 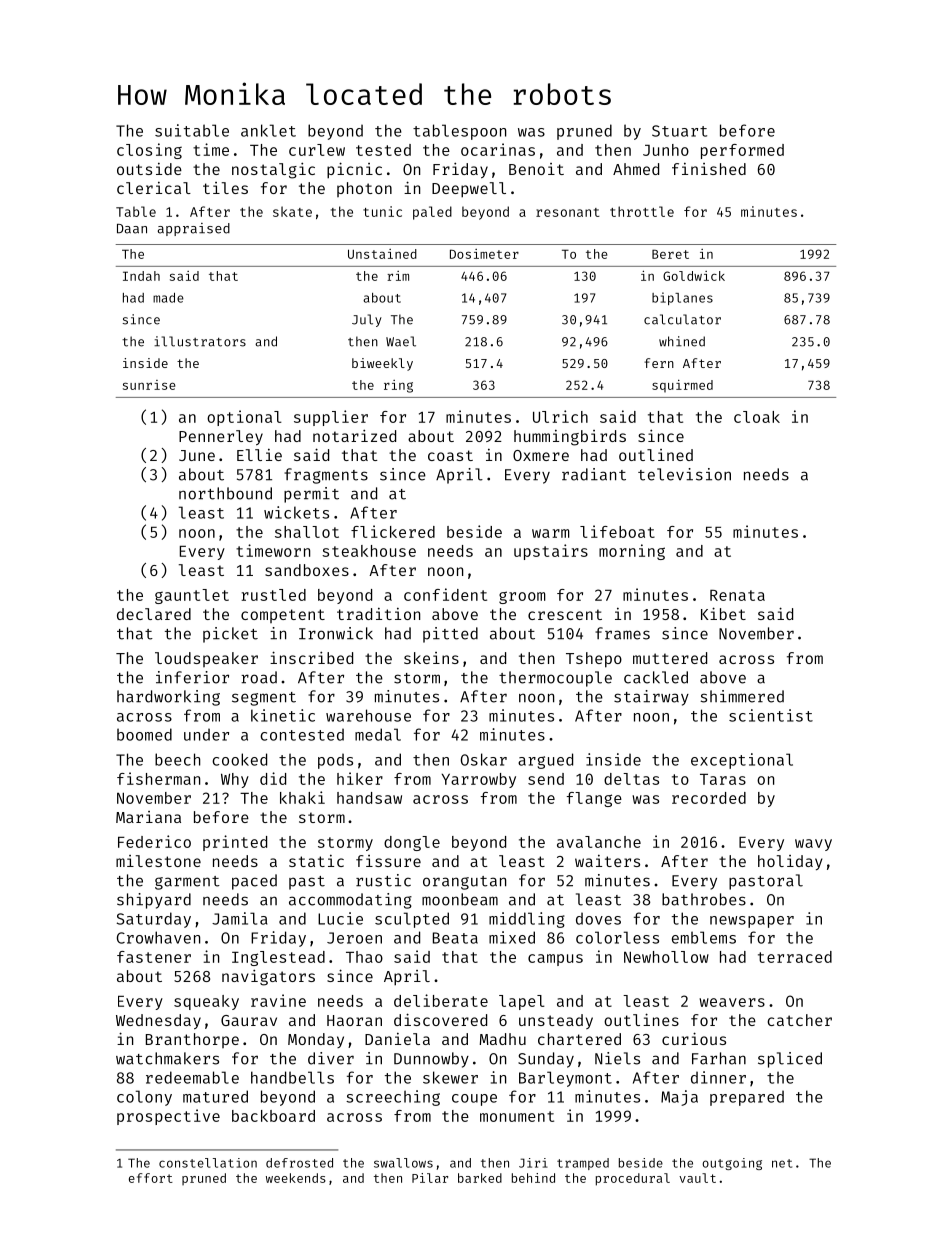 I want to click on campus, so click(x=555, y=960).
